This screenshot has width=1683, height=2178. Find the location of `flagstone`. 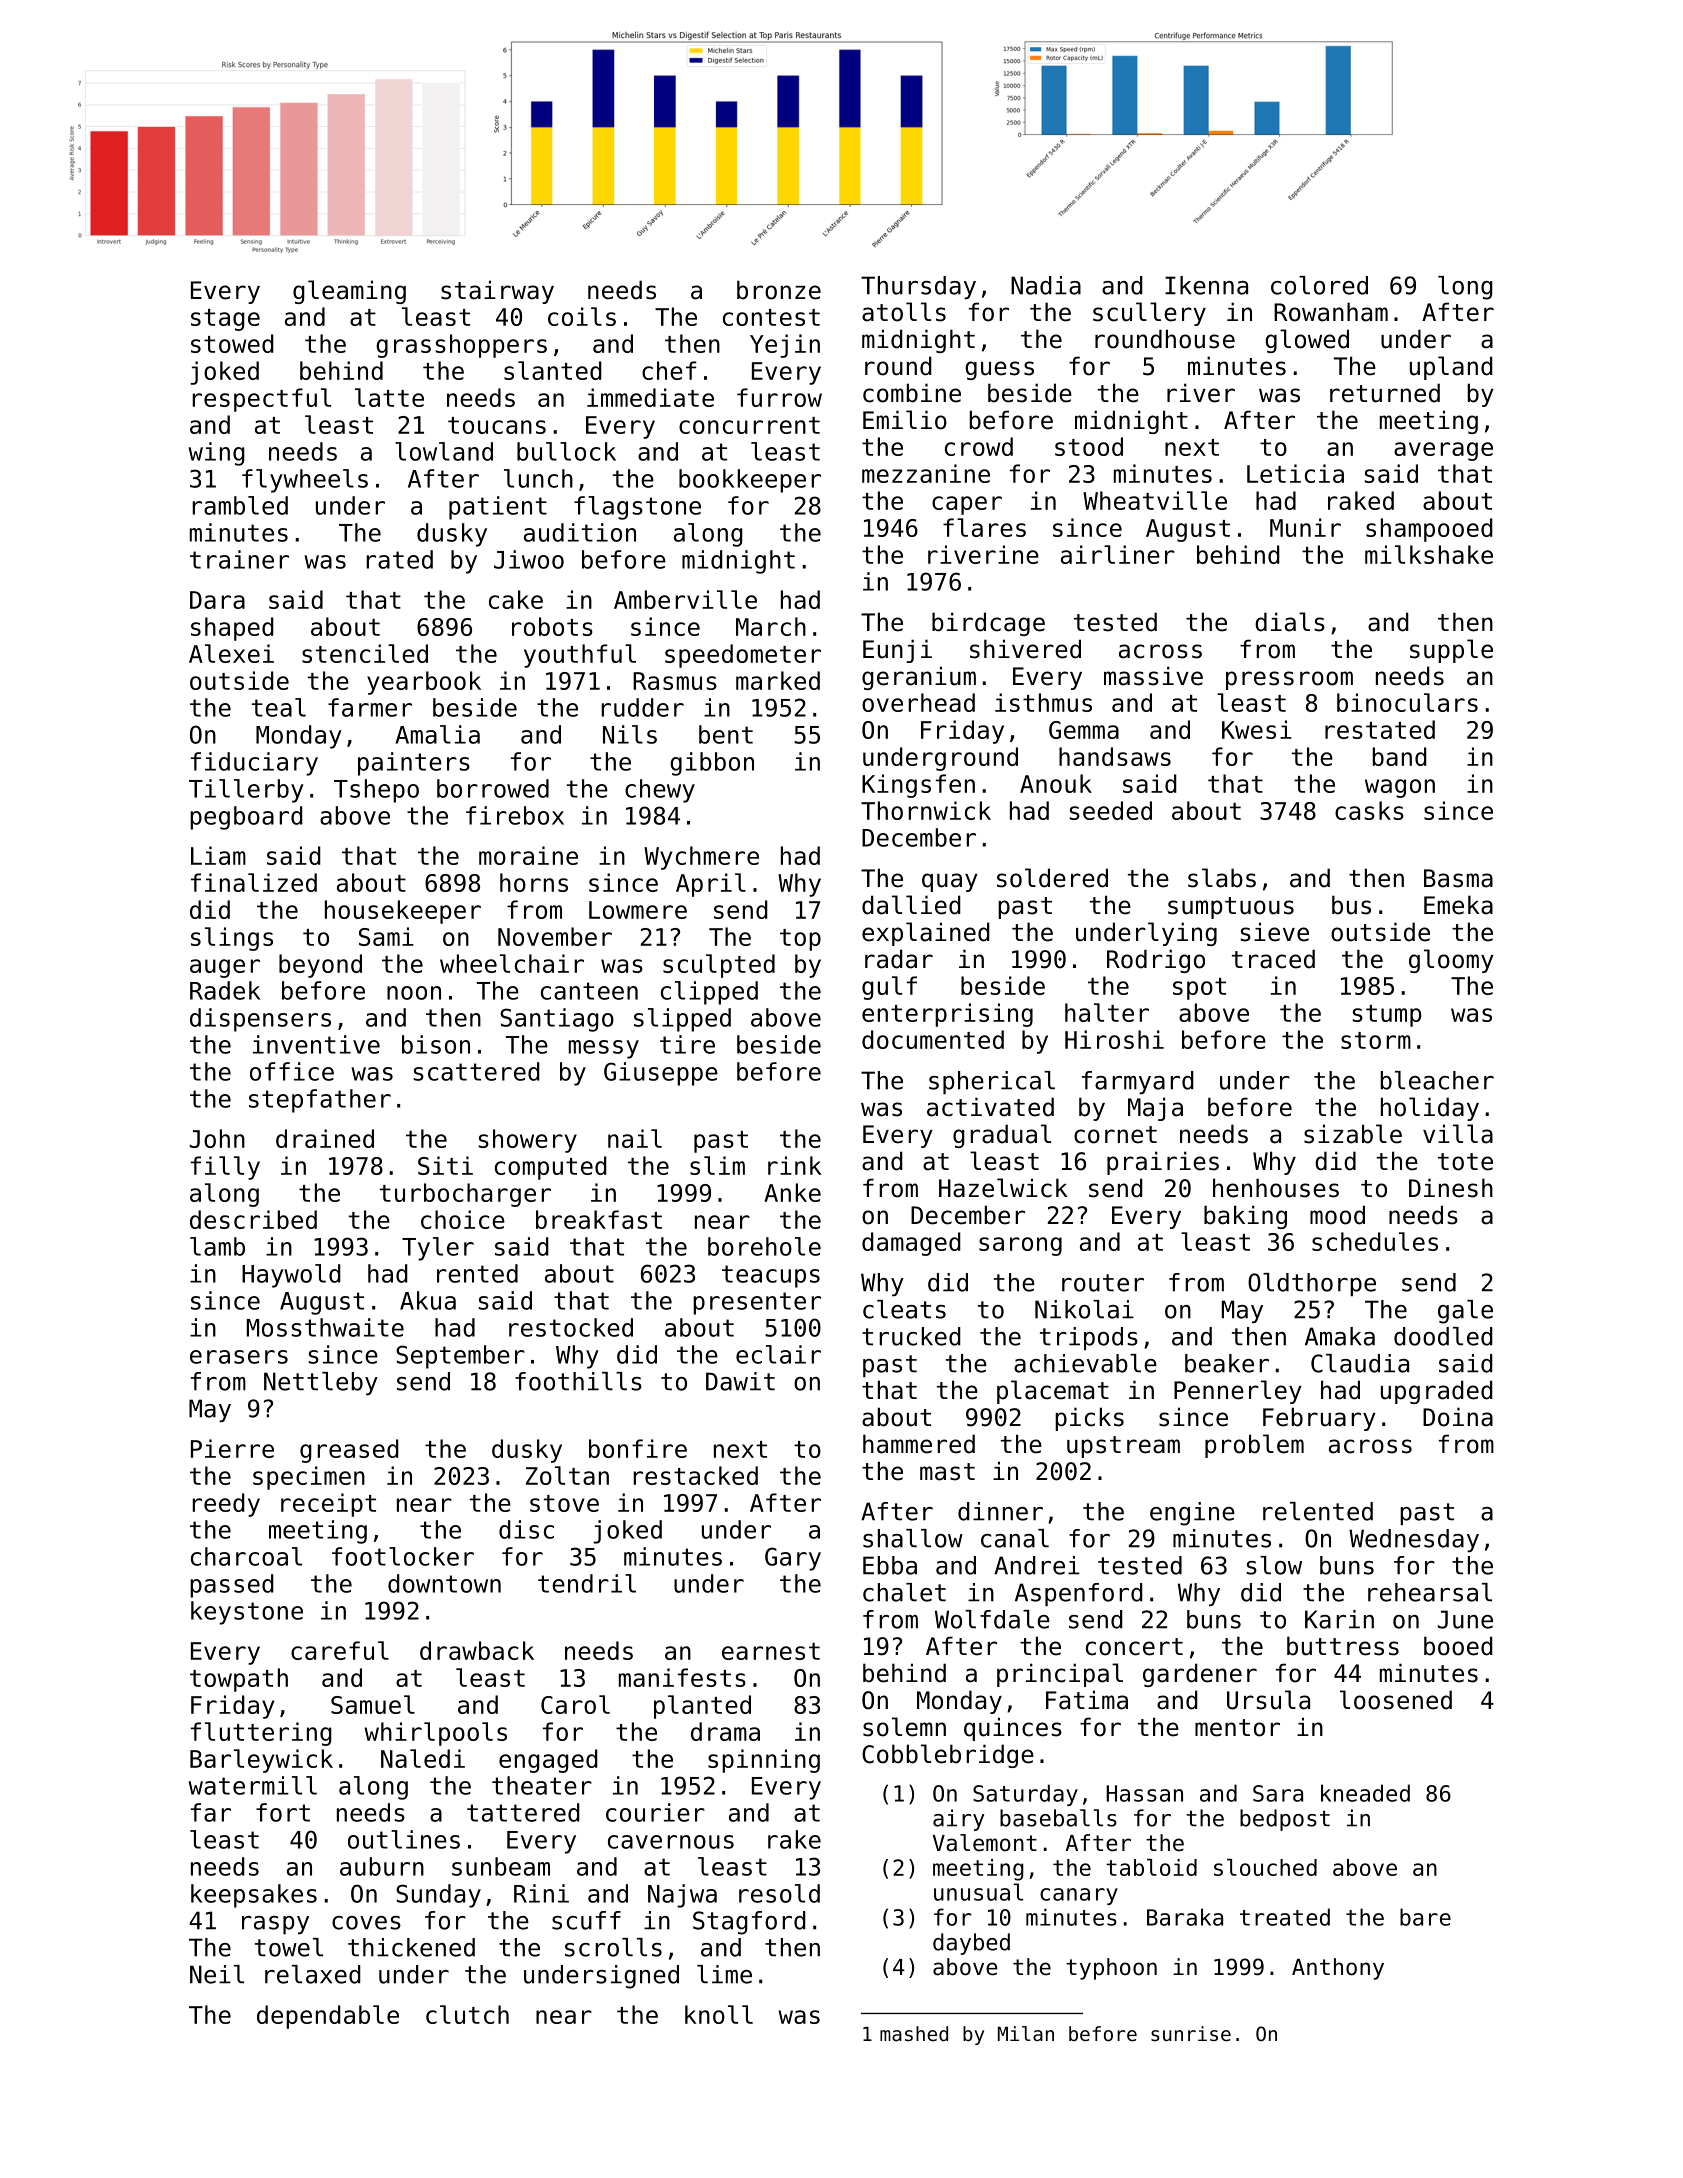

flagstone is located at coordinates (637, 508).
